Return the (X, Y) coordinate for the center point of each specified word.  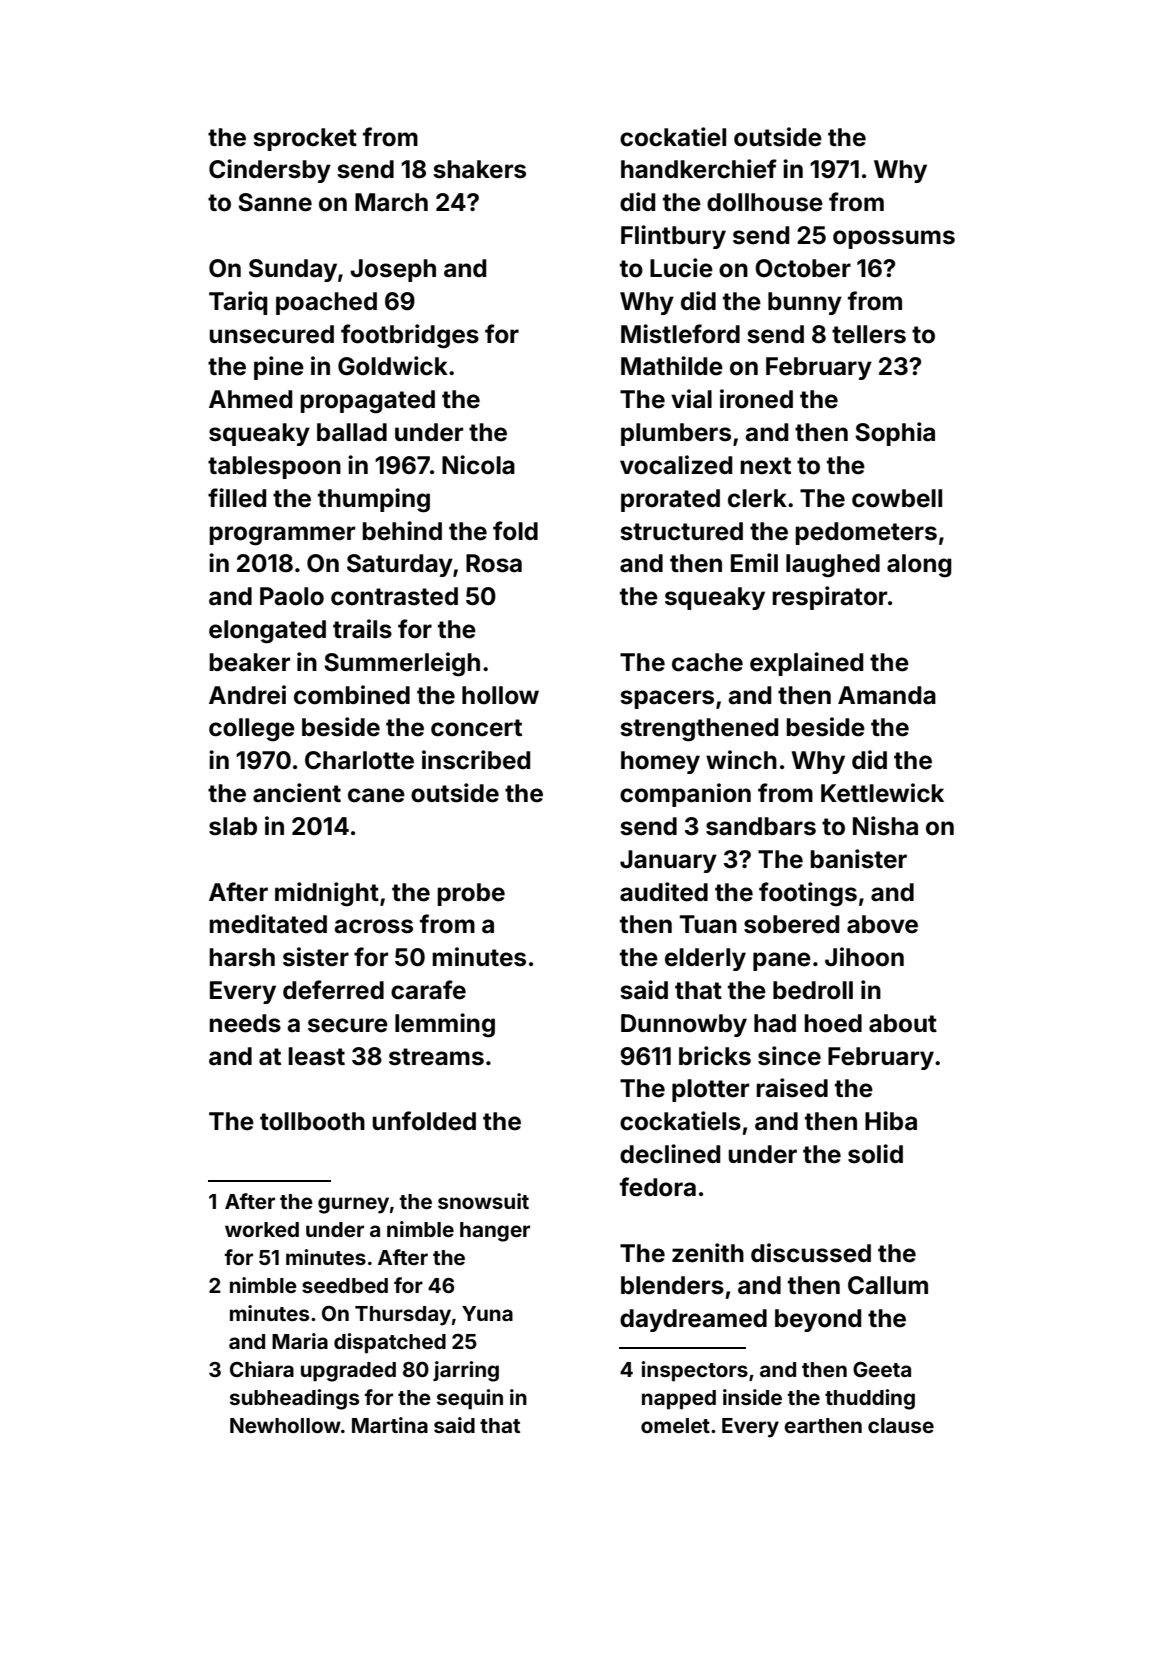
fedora (658, 1187)
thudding (870, 1399)
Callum (888, 1285)
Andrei (247, 695)
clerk (757, 498)
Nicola (478, 465)
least (316, 1056)
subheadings (294, 1399)
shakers (479, 169)
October (803, 268)
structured (681, 531)
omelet (675, 1425)
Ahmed (250, 399)
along (919, 566)
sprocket (305, 139)
